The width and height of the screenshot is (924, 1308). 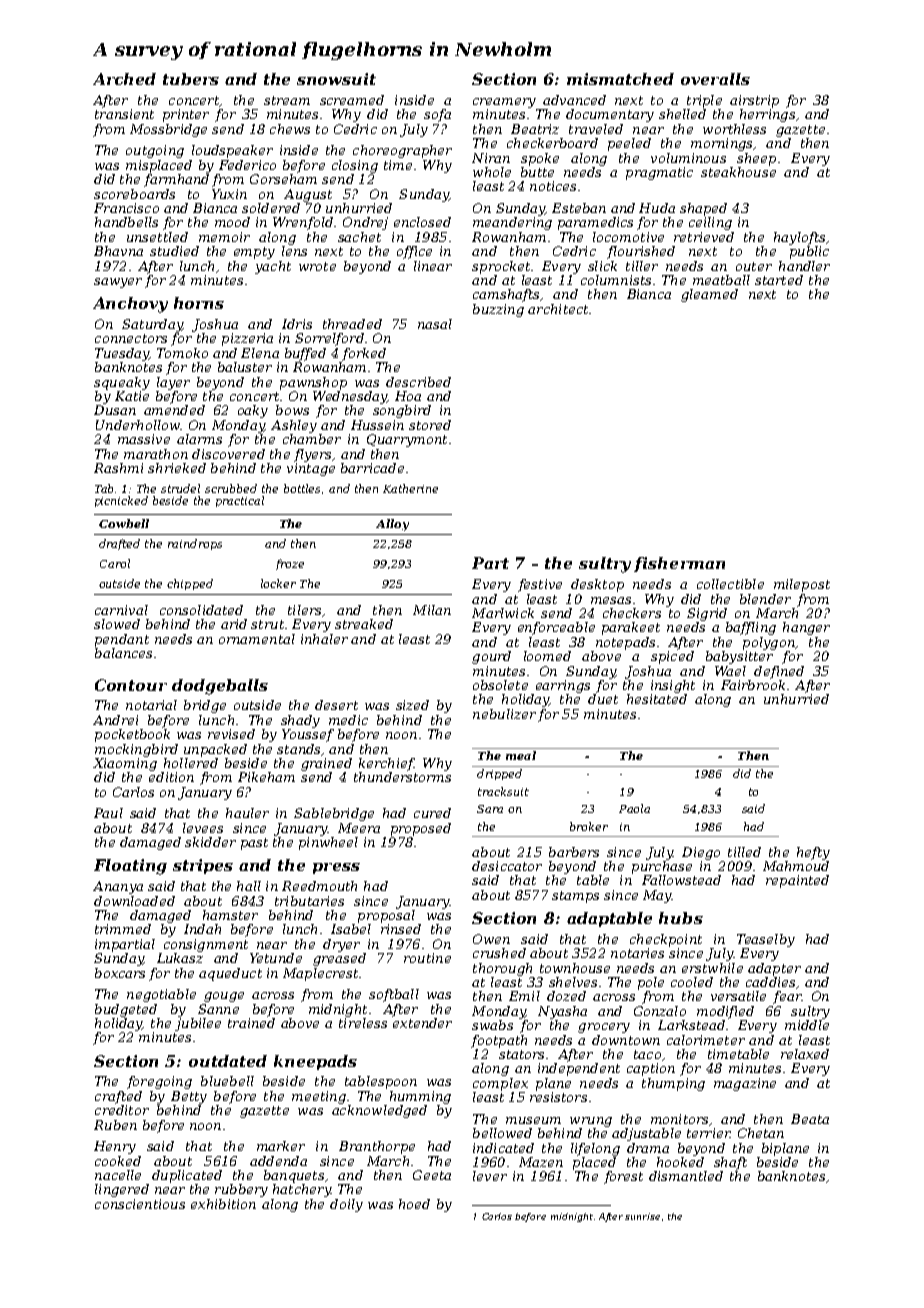 I want to click on creamery, so click(x=504, y=103).
